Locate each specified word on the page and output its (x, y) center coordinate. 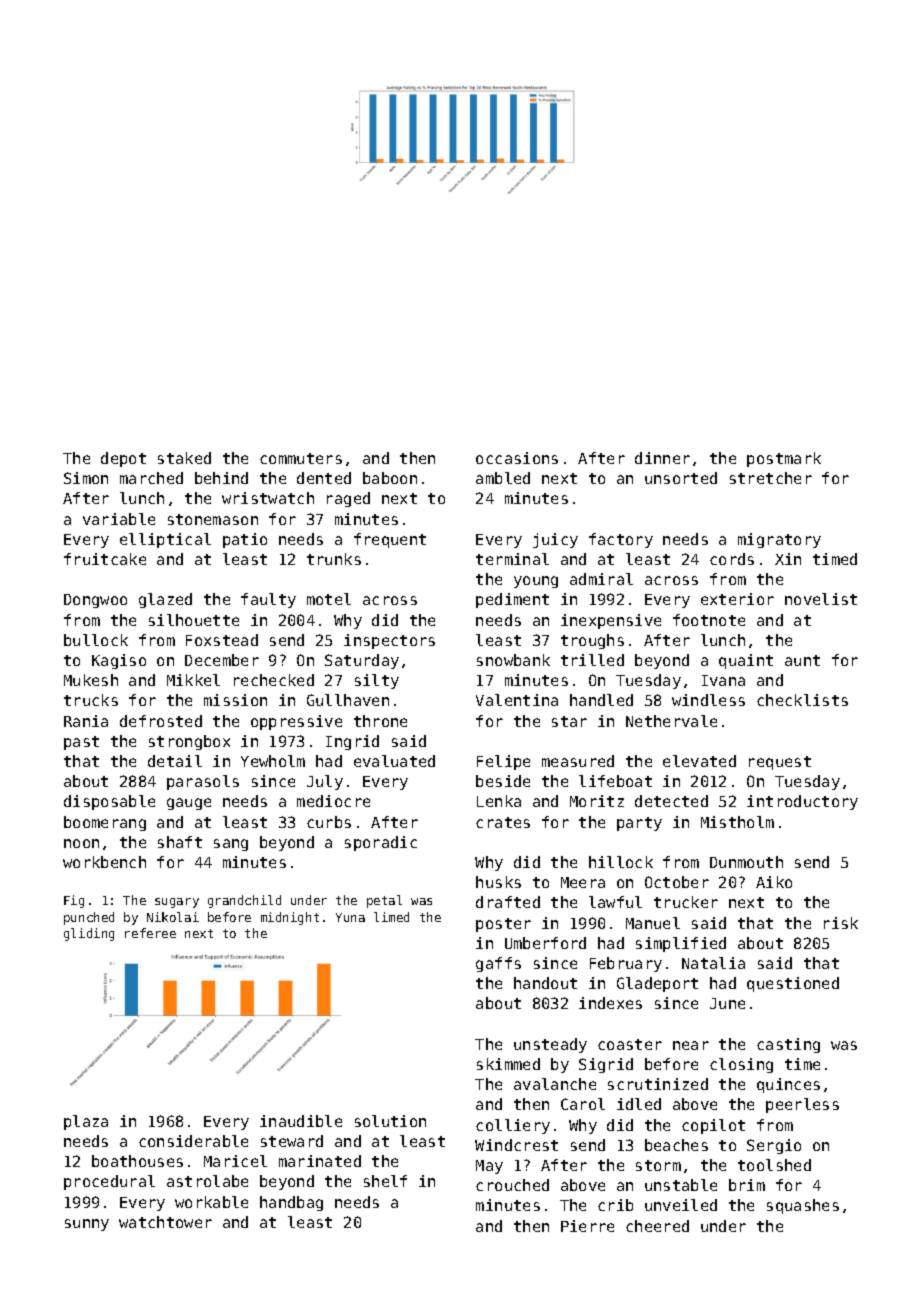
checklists (802, 700)
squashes (803, 1206)
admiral (601, 579)
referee (150, 933)
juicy (555, 540)
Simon (86, 478)
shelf (385, 1181)
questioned (793, 984)
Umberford (545, 943)
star (569, 721)
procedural (109, 1182)
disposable (109, 802)
